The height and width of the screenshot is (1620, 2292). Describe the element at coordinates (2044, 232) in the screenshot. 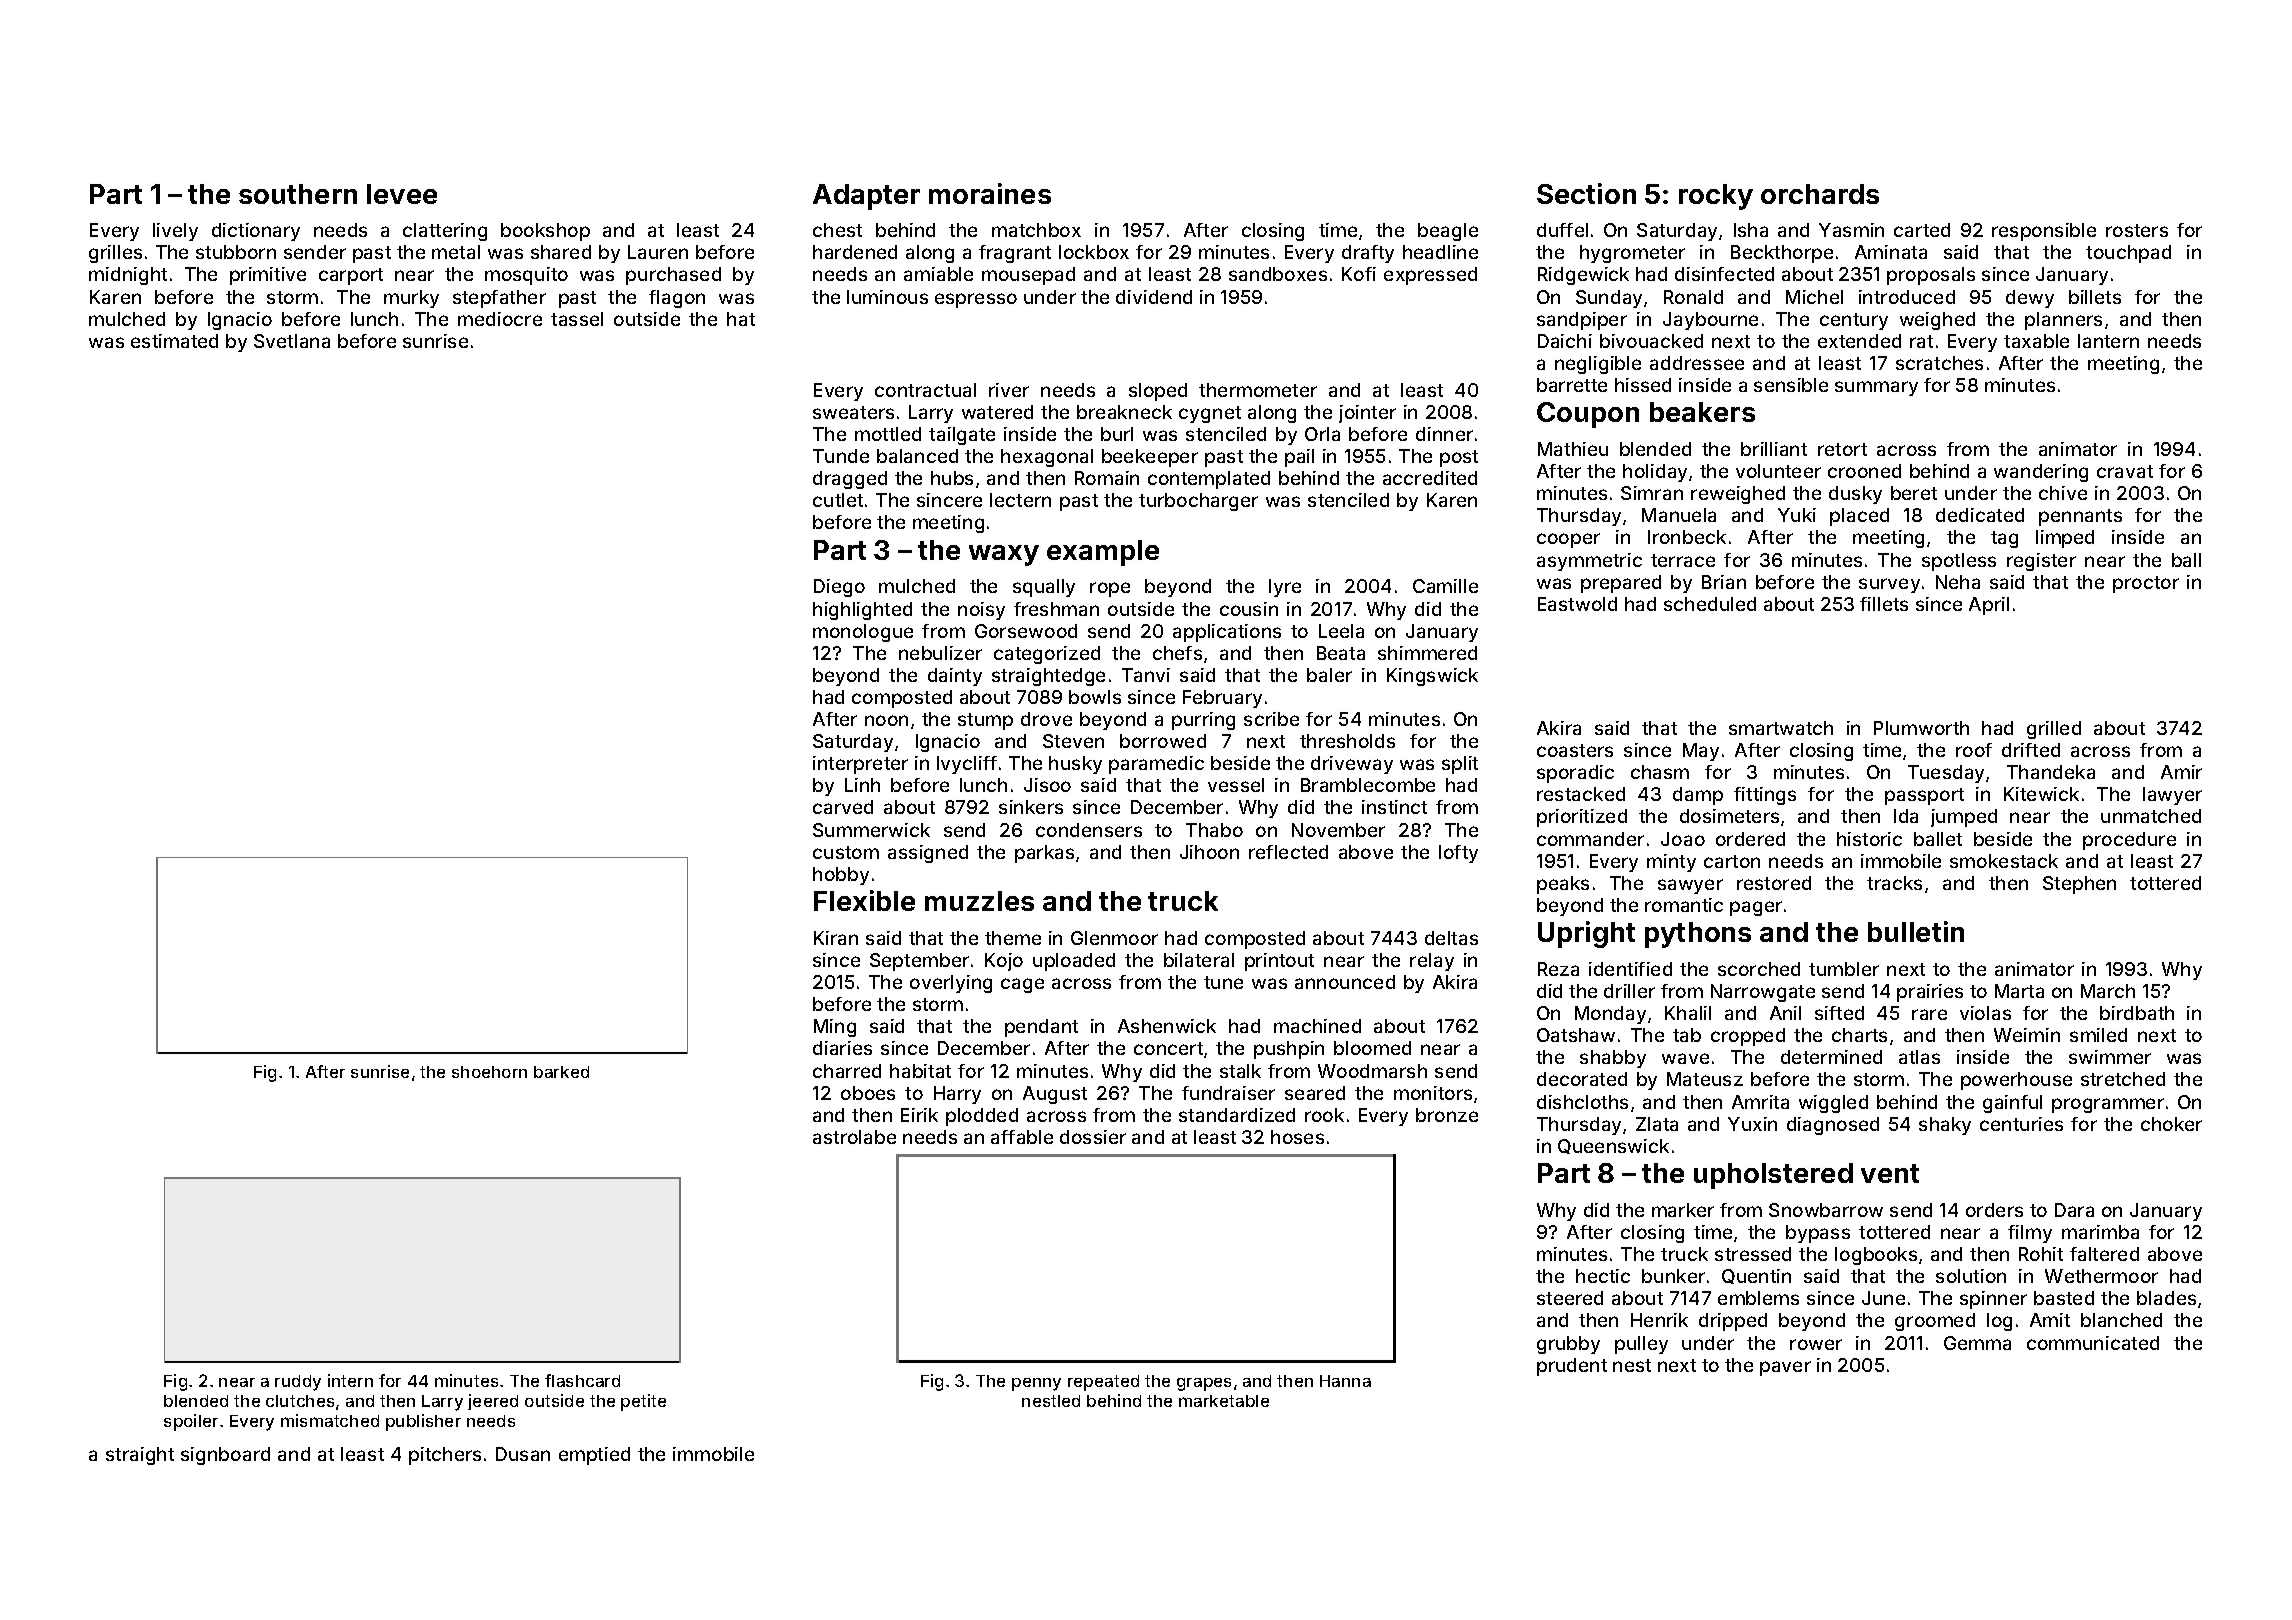

I see `responsible` at that location.
